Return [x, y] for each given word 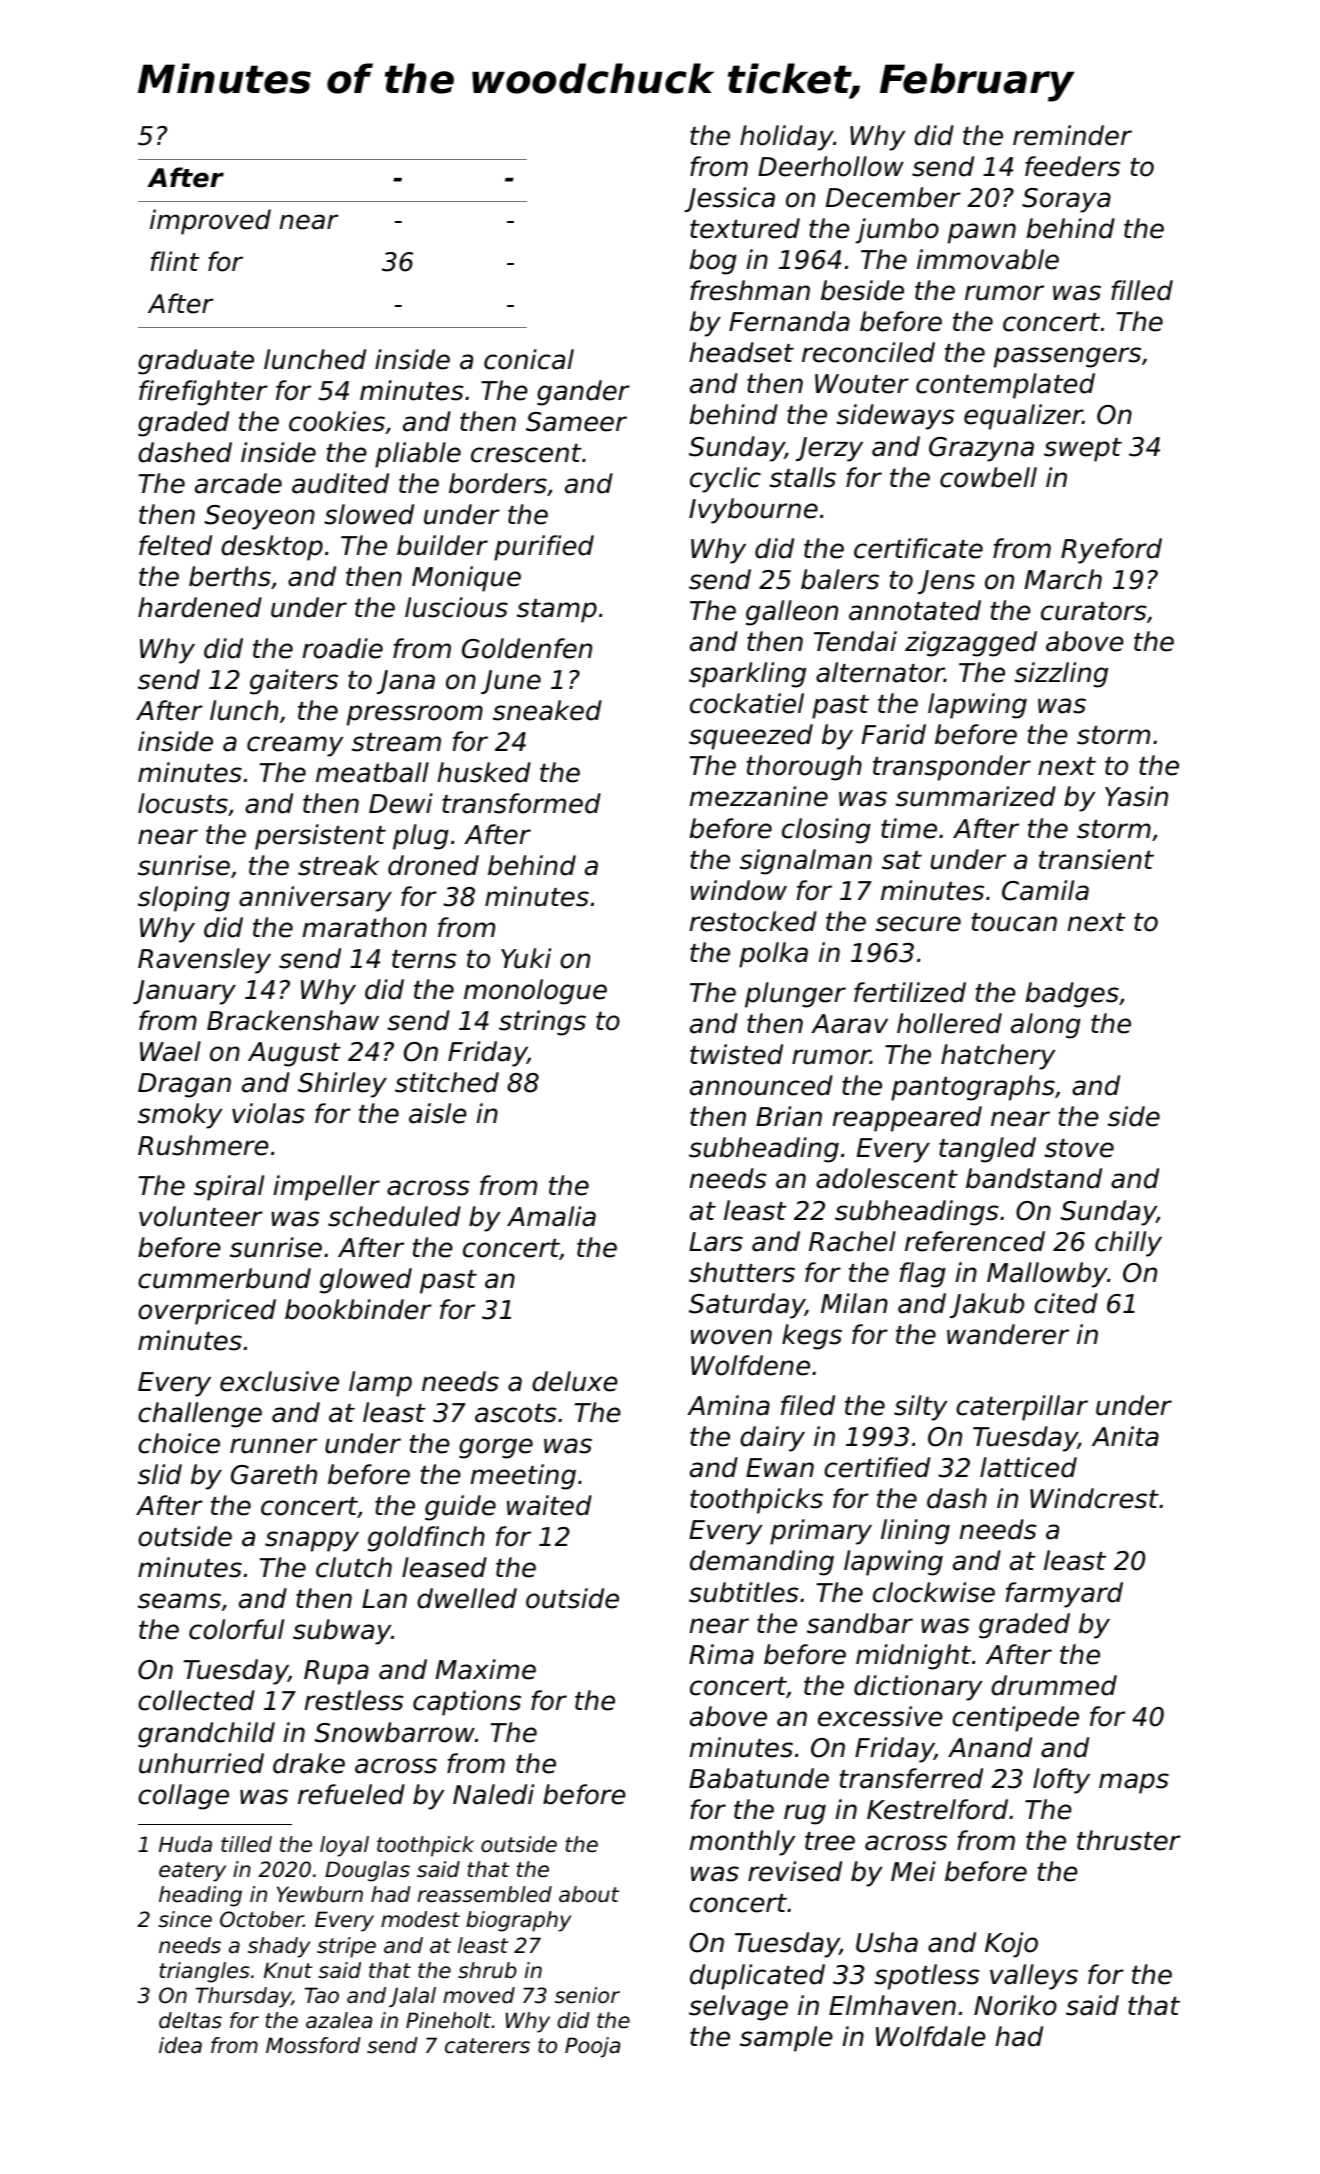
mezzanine [759, 796]
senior [587, 1995]
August [294, 1054]
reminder [1072, 135]
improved [210, 222]
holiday [787, 138]
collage [183, 1797]
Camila [1045, 890]
